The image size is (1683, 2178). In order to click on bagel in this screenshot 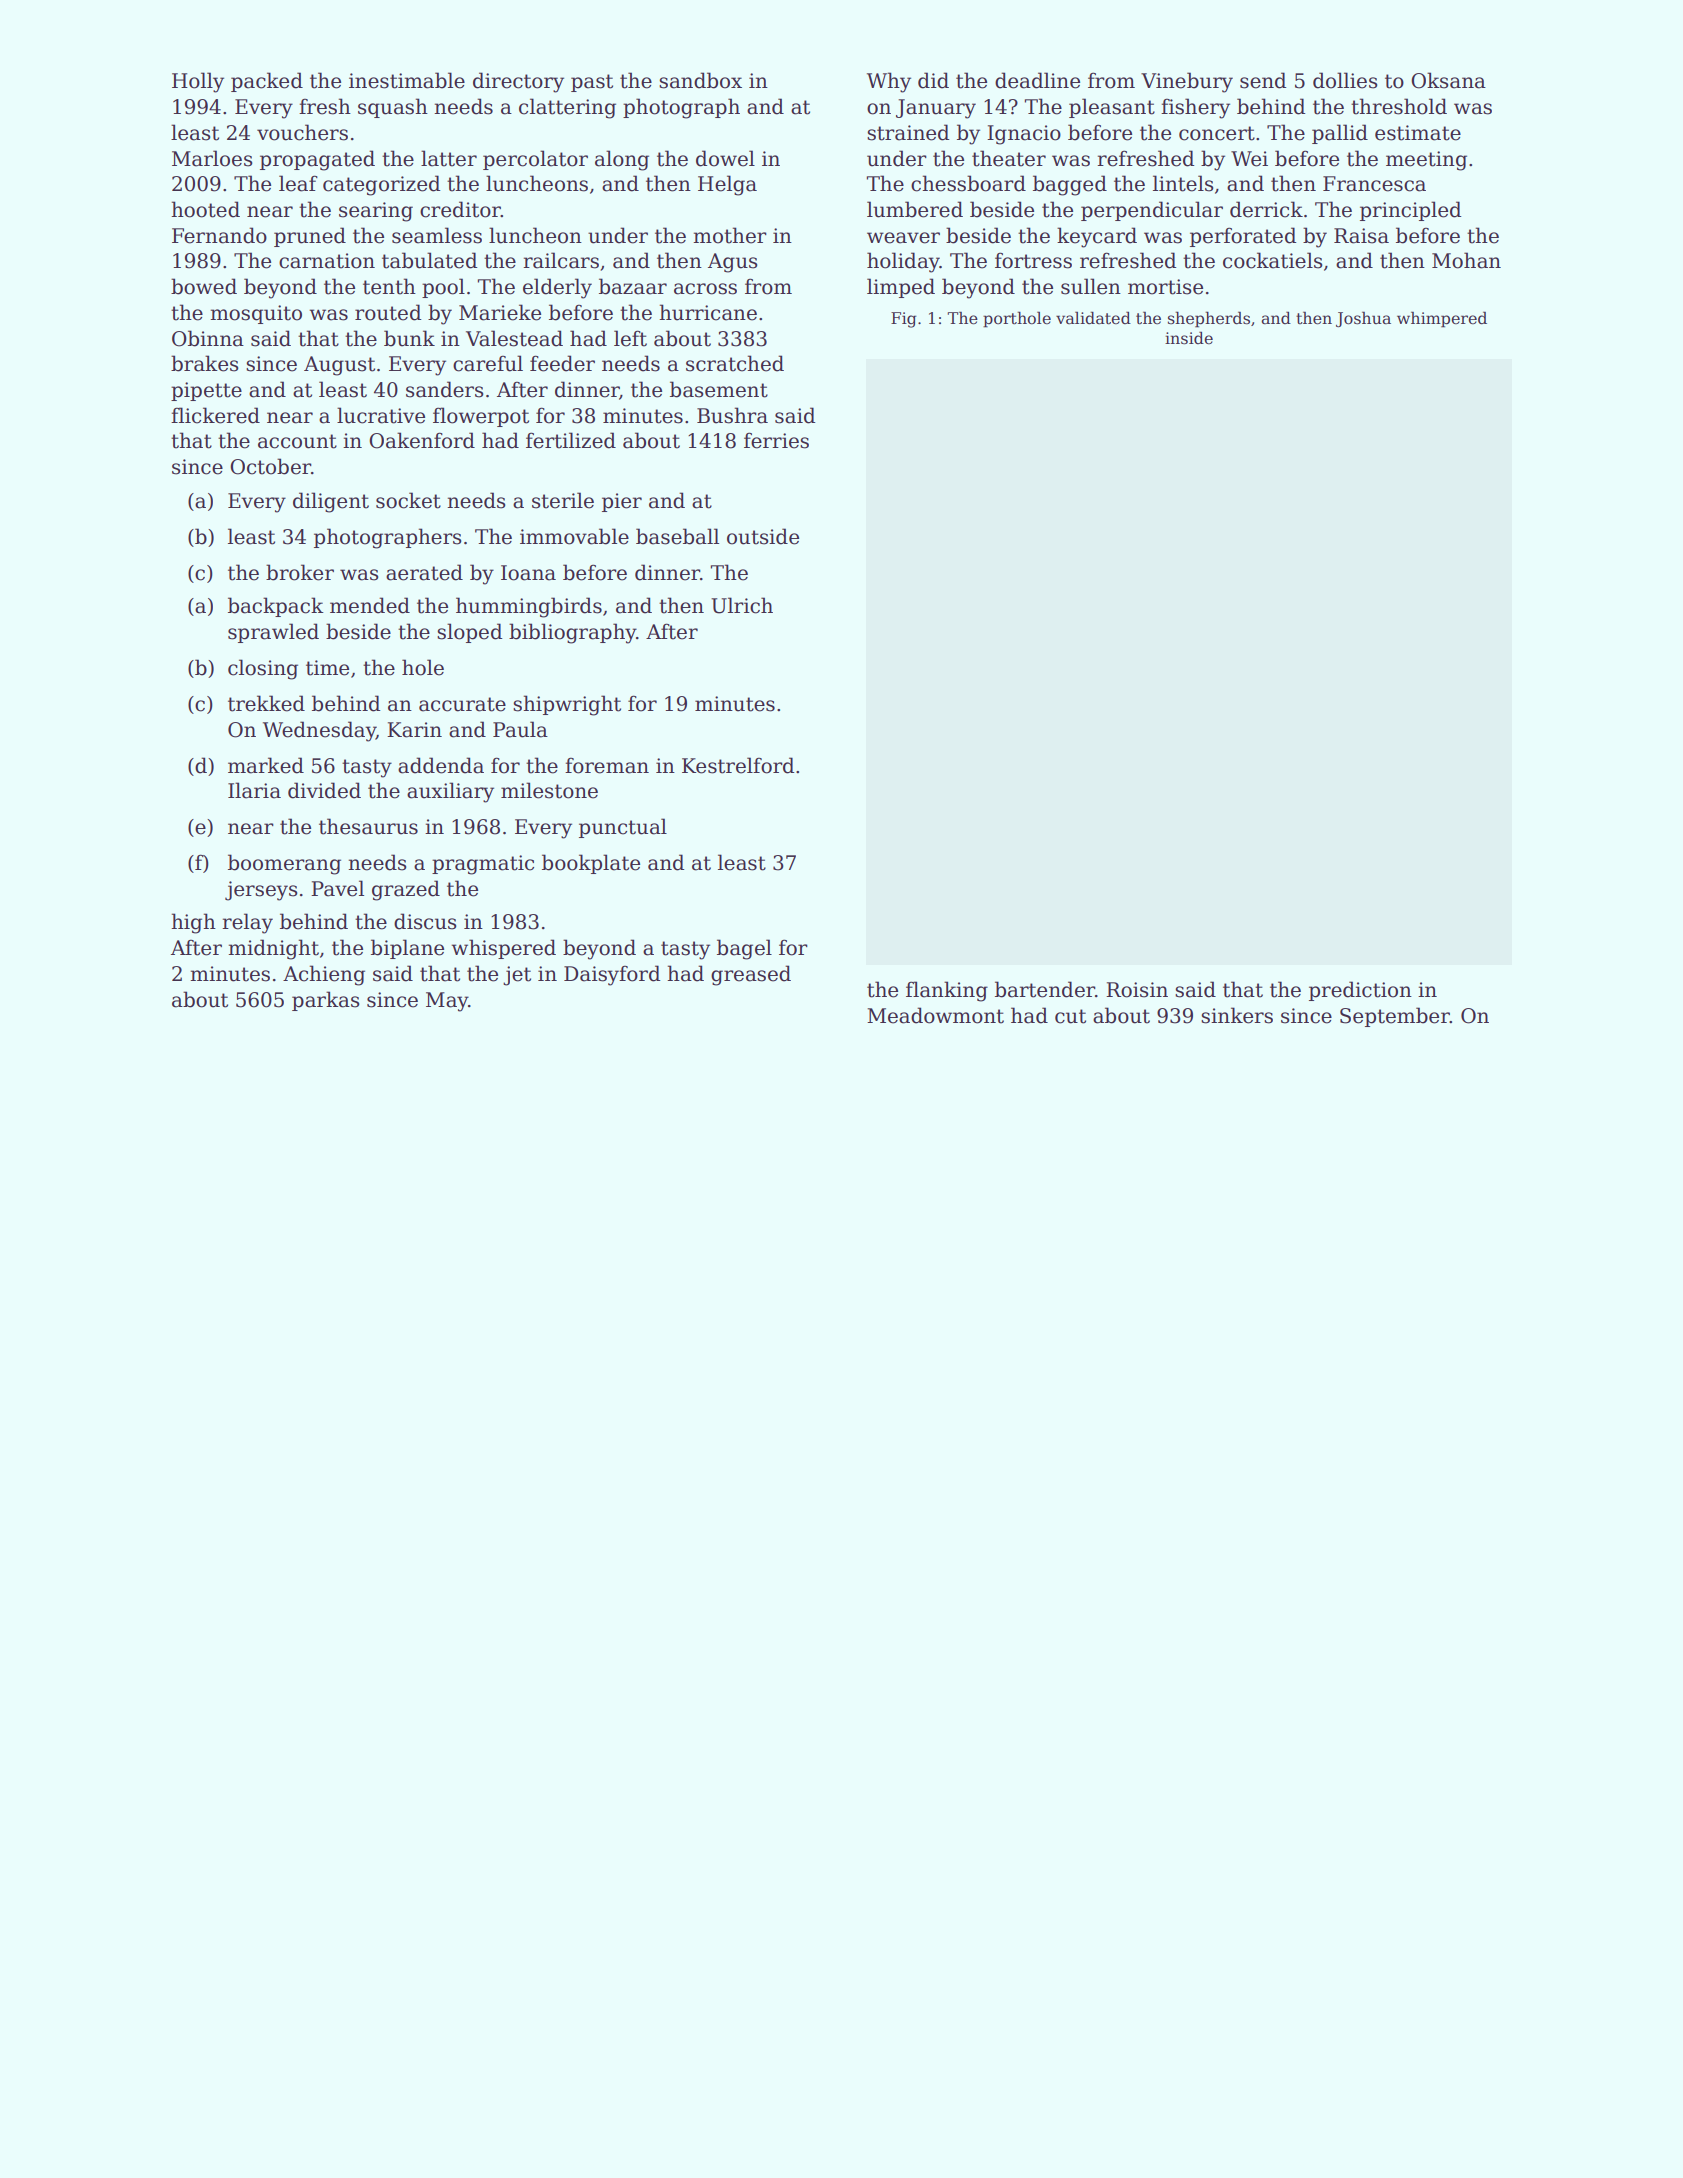, I will do `click(744, 949)`.
